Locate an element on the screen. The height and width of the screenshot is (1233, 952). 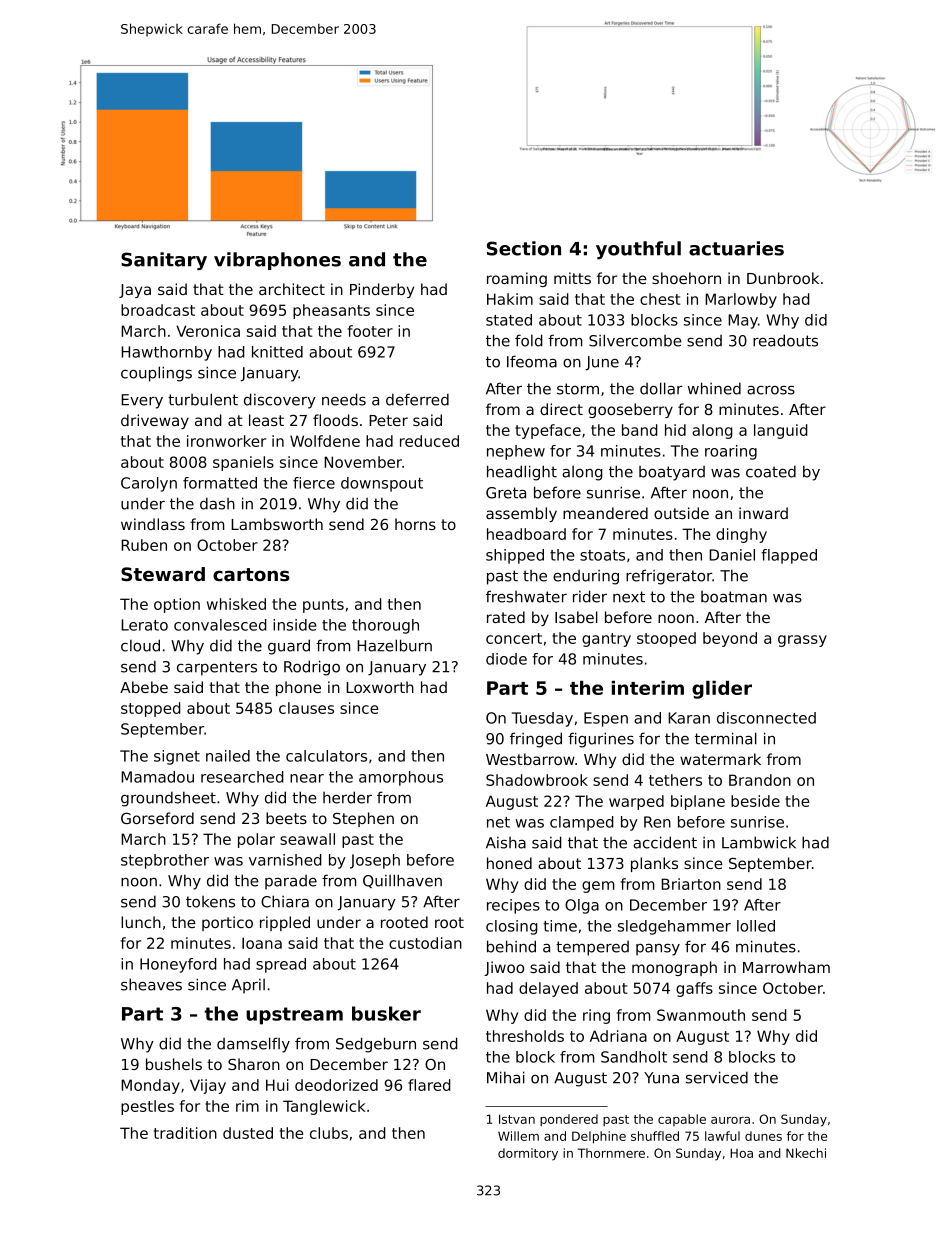
gaffs is located at coordinates (694, 989).
